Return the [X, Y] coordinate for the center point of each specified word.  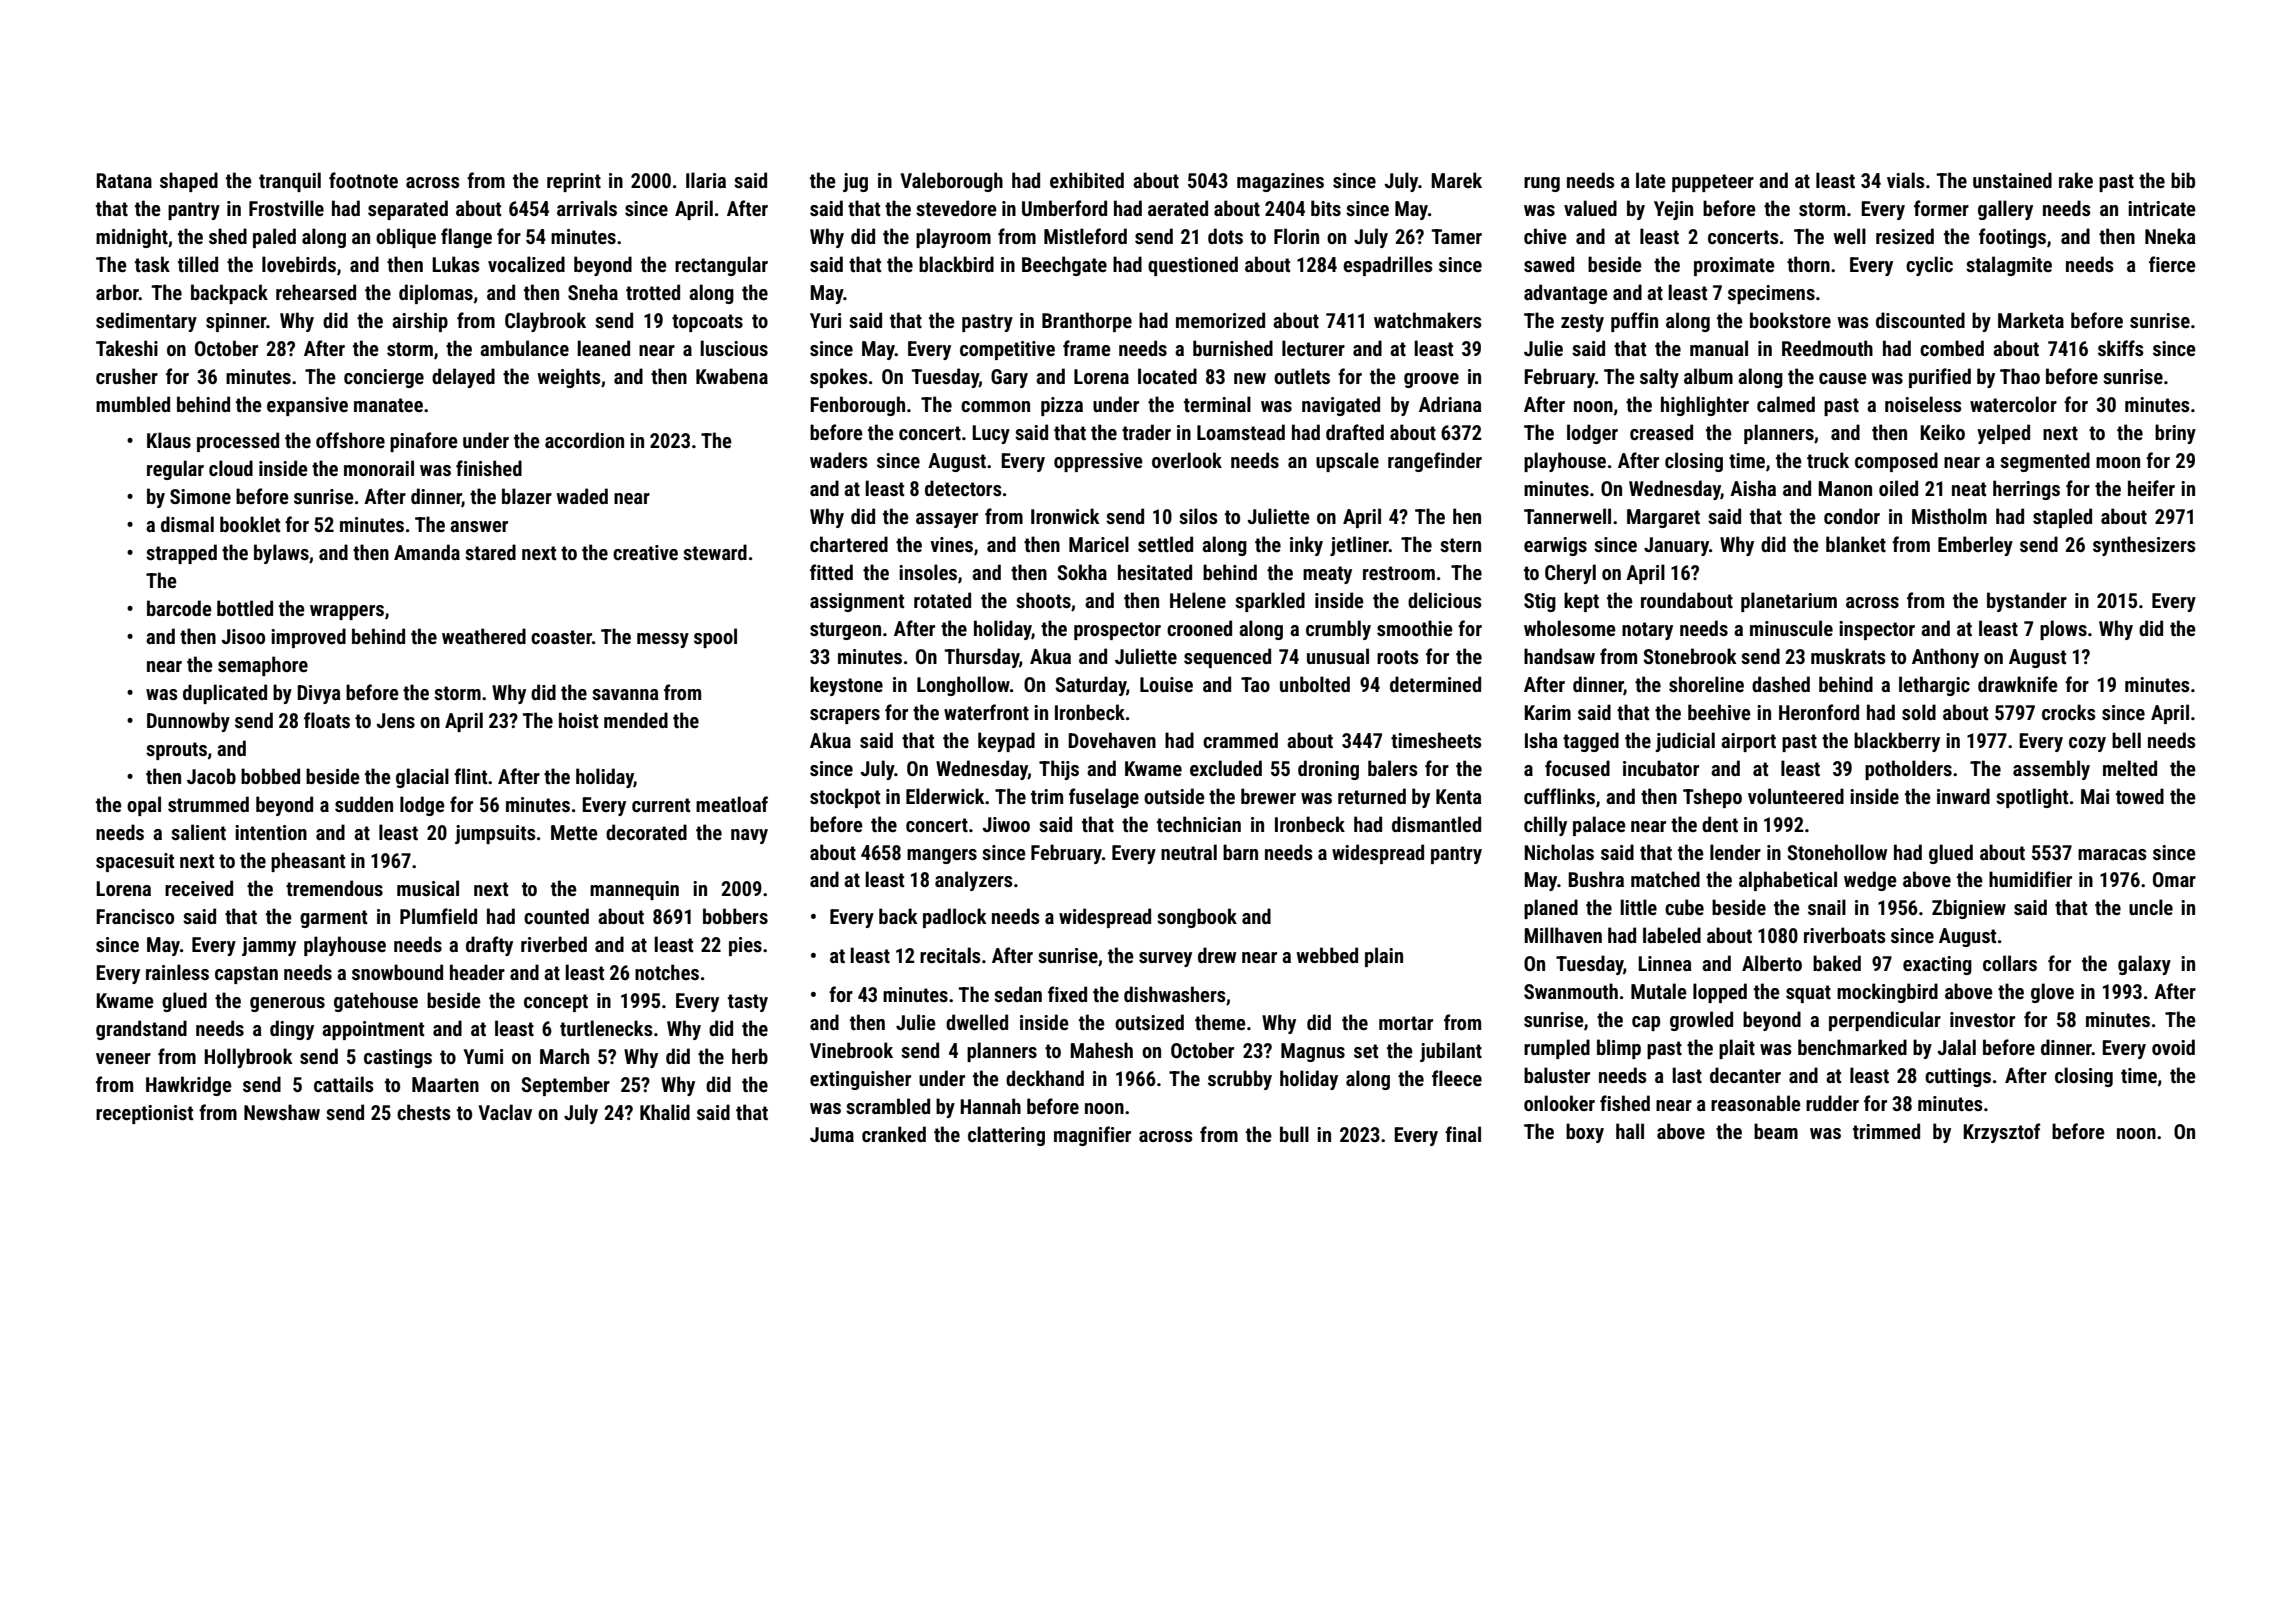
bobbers [735, 916]
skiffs [2121, 348]
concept [556, 1003]
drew [1217, 955]
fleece [1457, 1078]
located [1167, 376]
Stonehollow [1837, 852]
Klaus [169, 440]
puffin [1634, 322]
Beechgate [1064, 266]
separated [408, 210]
